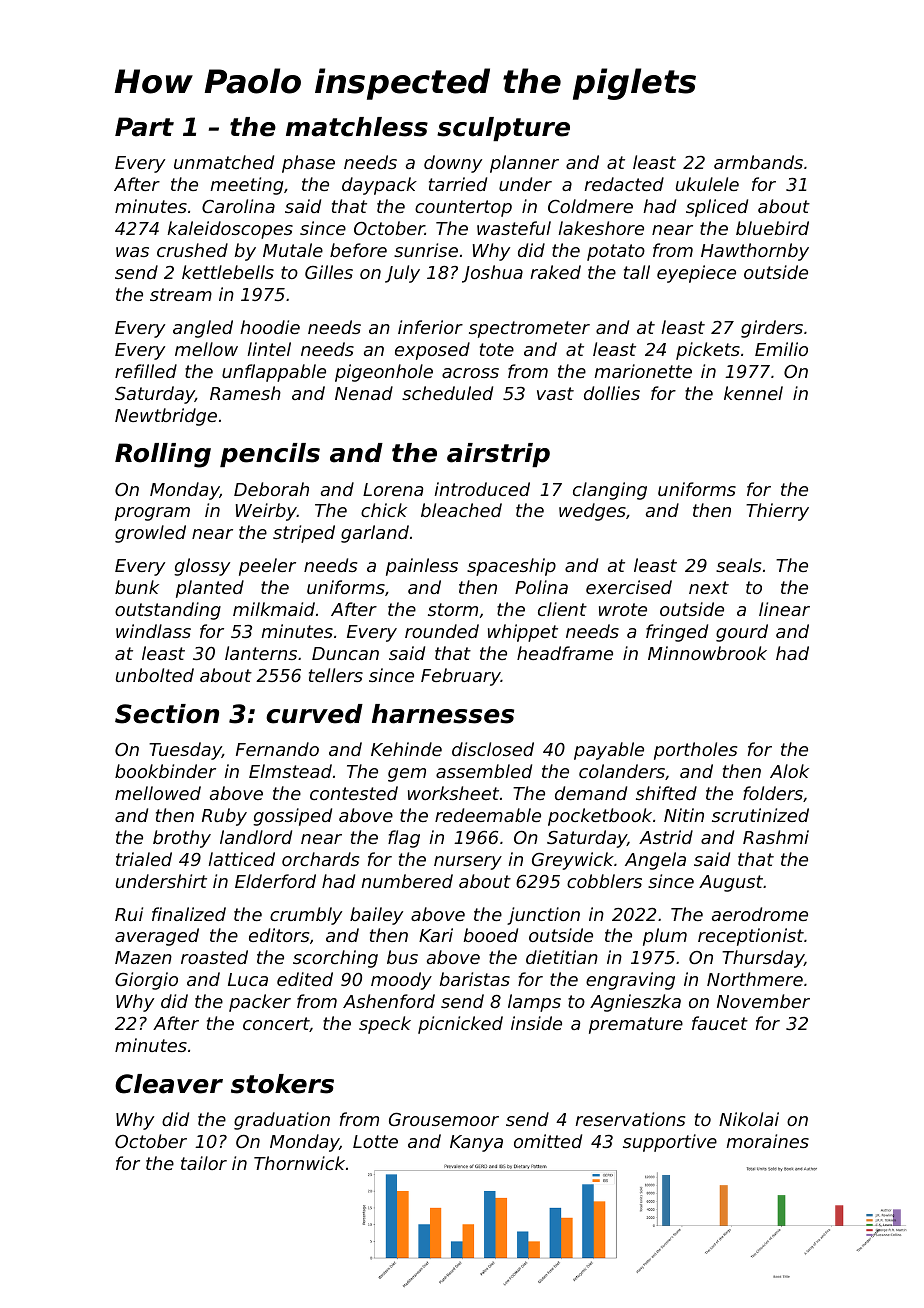 This page has height=1308, width=924. Describe the element at coordinates (460, 1025) in the page. I see `picnicked` at that location.
